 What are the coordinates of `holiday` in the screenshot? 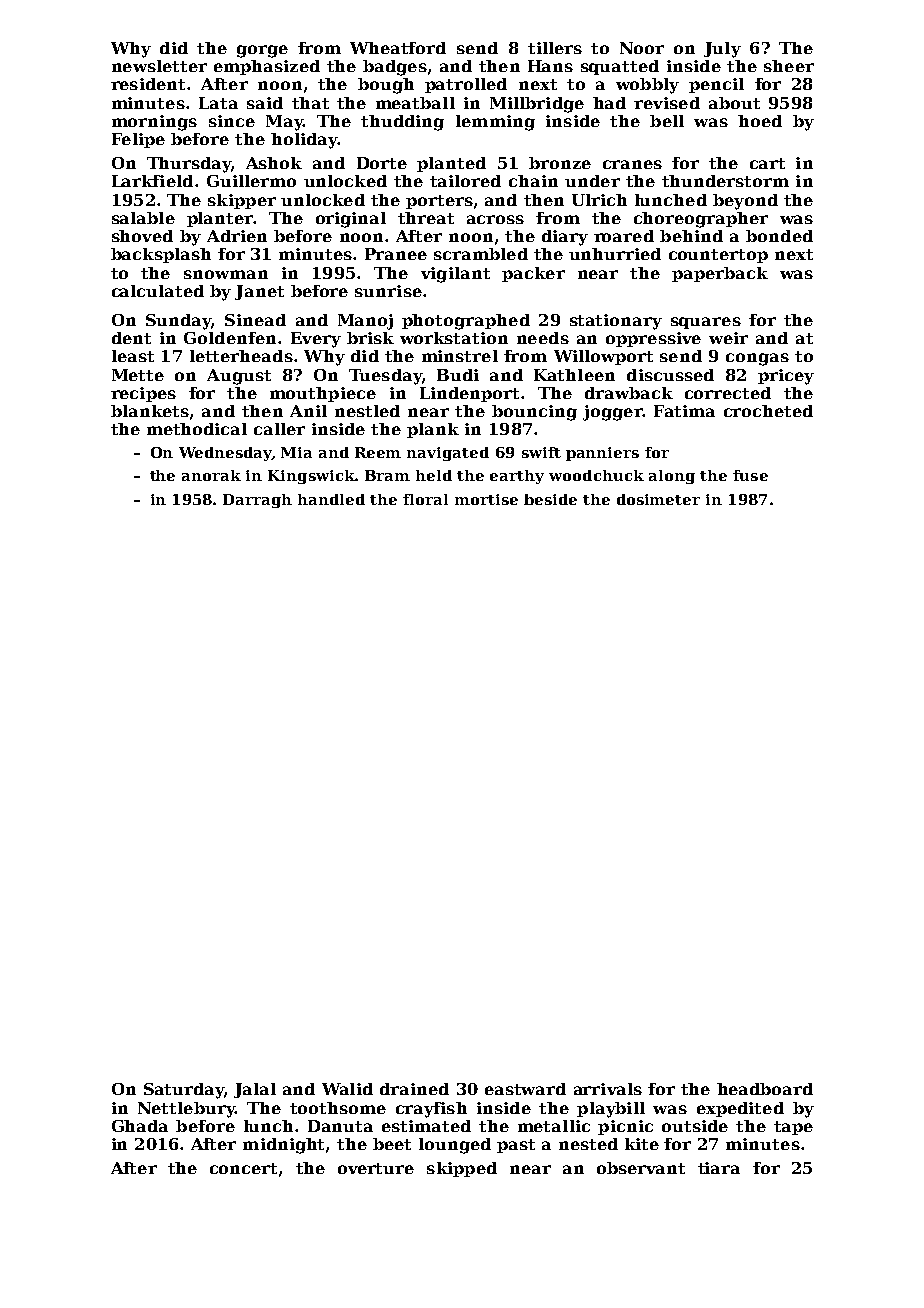 It's located at (304, 141).
